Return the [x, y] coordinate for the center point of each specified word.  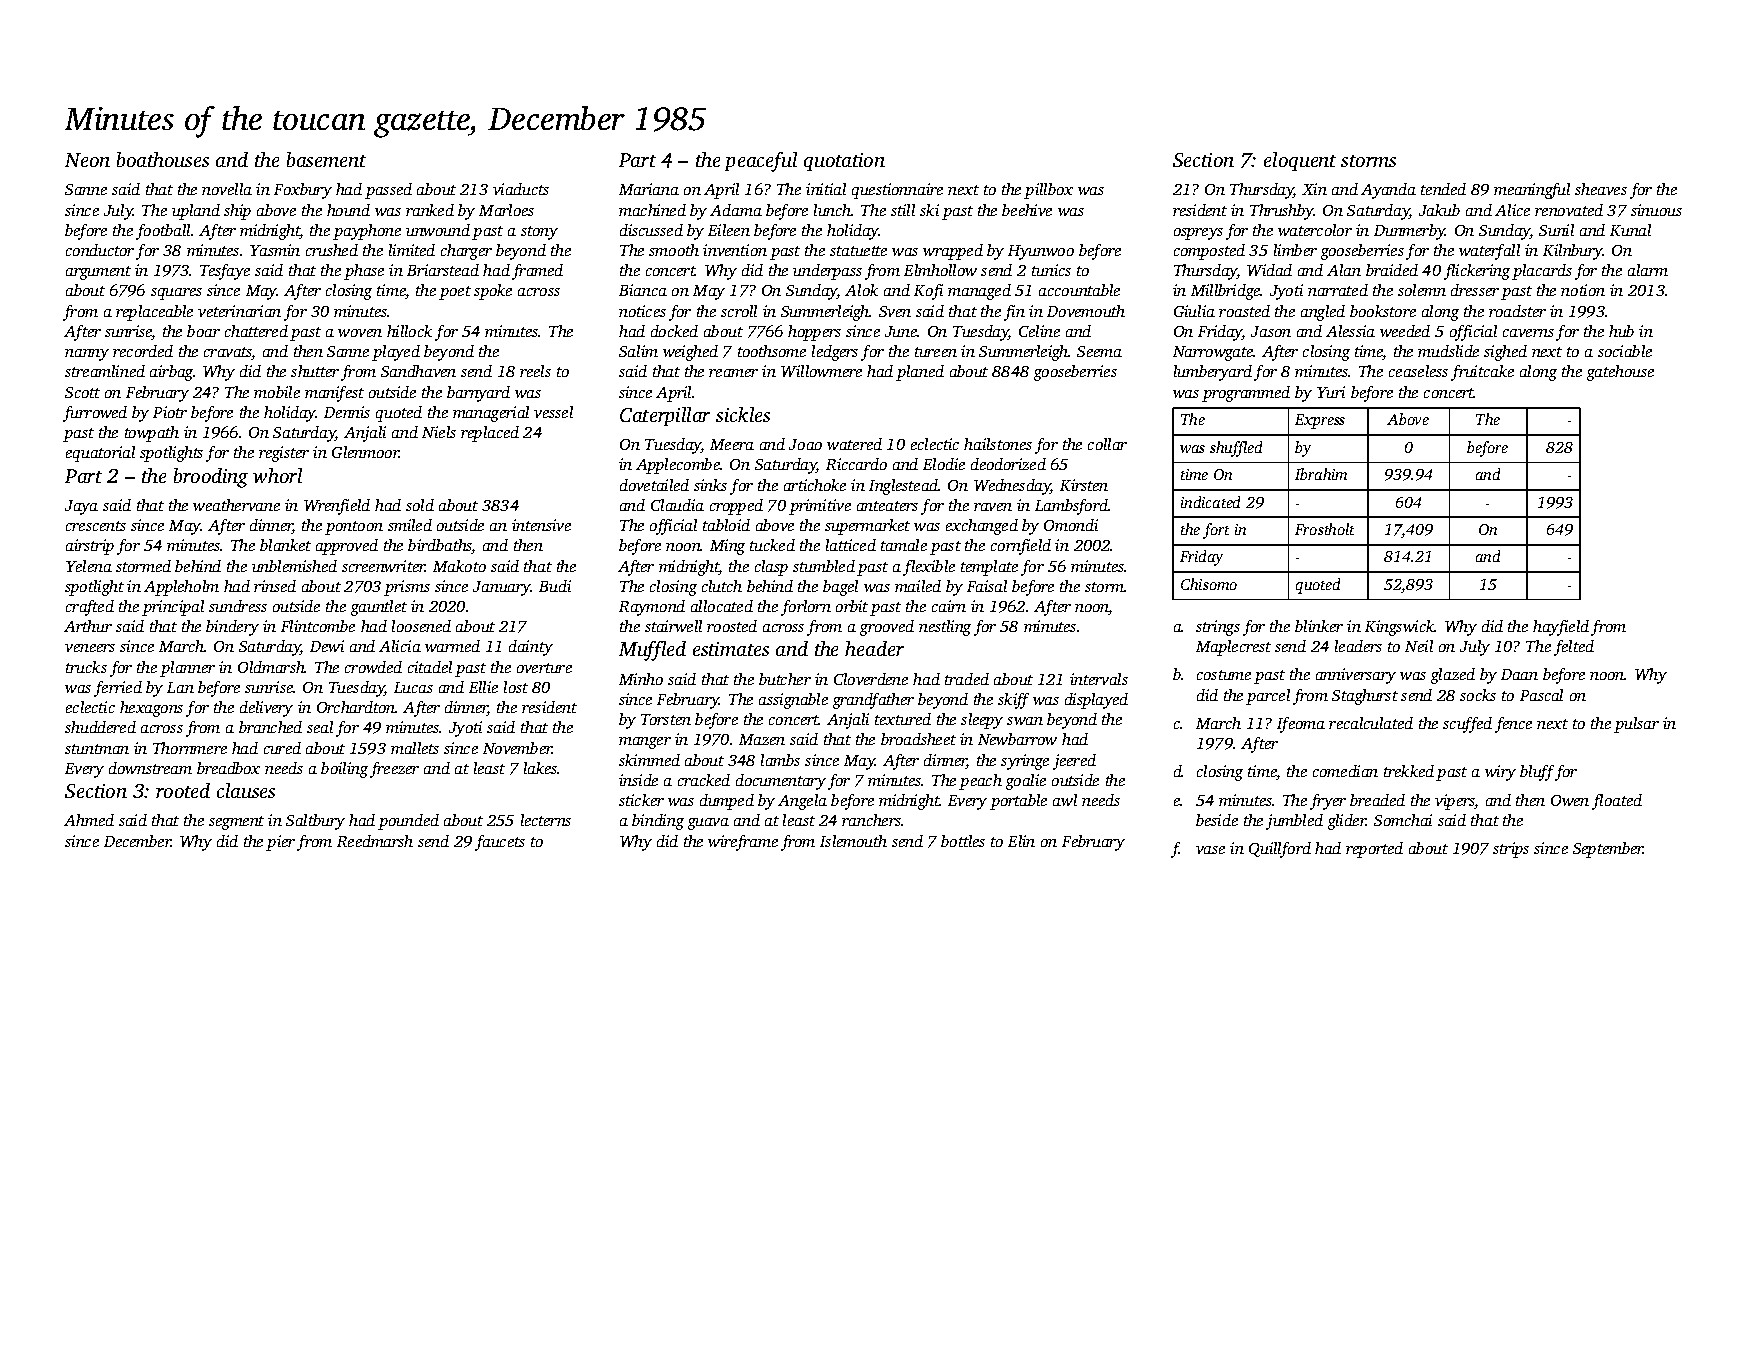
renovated [1569, 210]
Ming [727, 547]
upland [196, 212]
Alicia [400, 646]
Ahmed [89, 820]
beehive [1027, 210]
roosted [732, 626]
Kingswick [1400, 628]
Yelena [89, 566]
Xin [1314, 189]
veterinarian [239, 311]
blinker [1319, 626]
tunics [1051, 270]
